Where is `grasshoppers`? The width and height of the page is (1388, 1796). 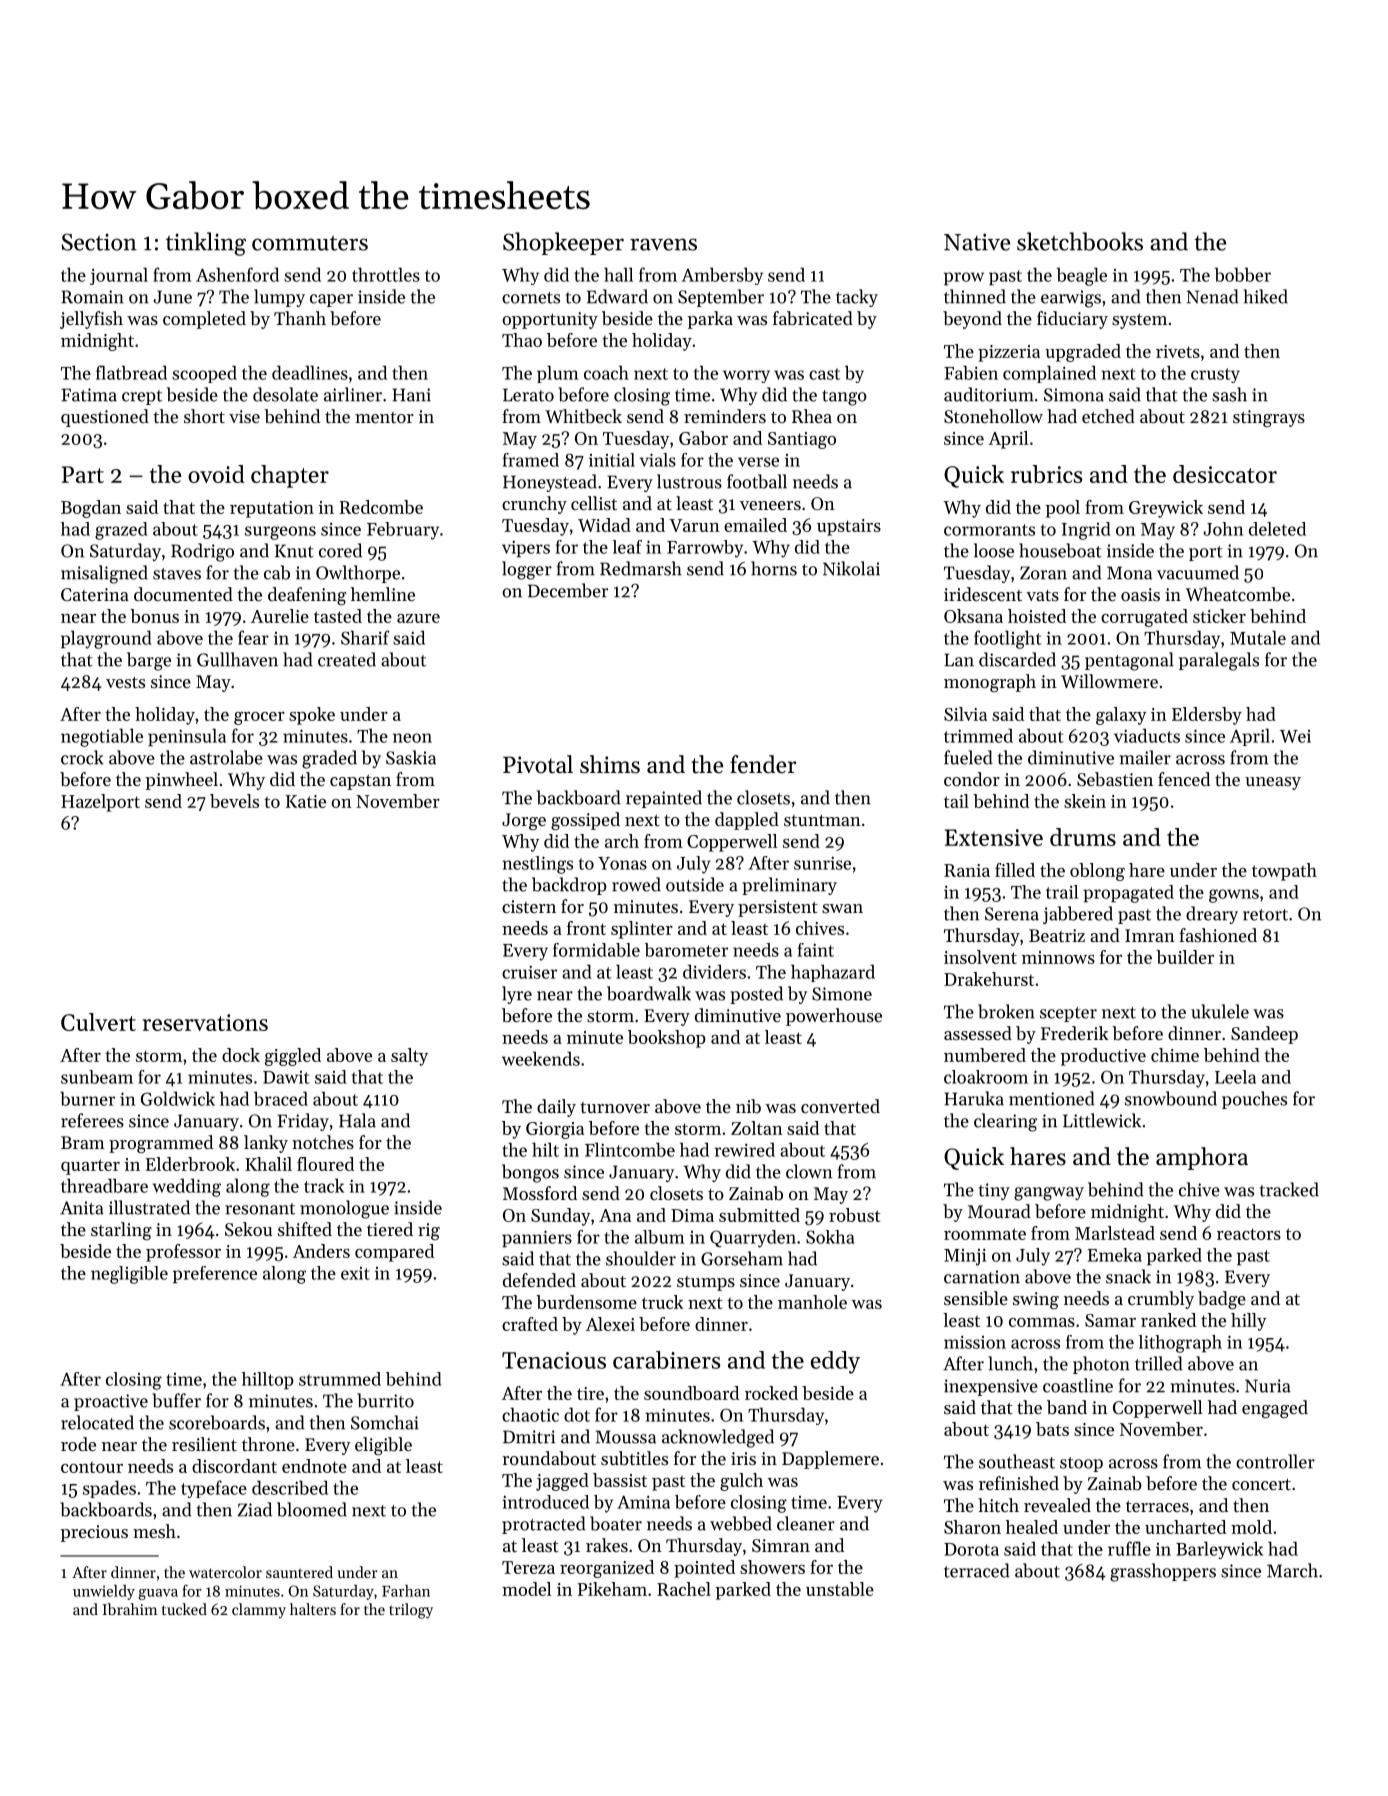 grasshoppers is located at coordinates (1163, 1572).
